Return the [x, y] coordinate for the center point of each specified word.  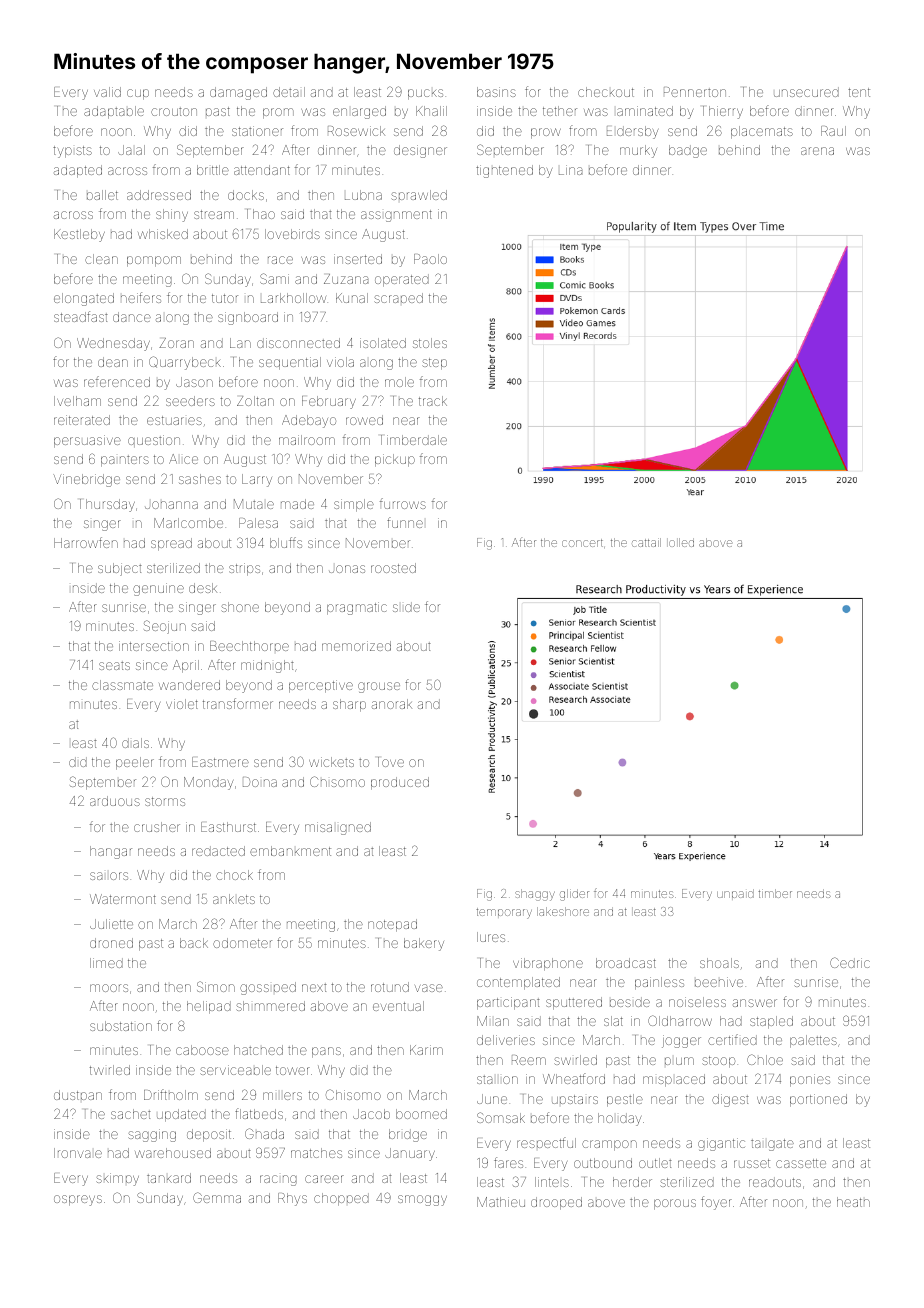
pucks [425, 94]
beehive [719, 982]
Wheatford [574, 1078]
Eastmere [220, 762]
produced [400, 783]
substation [121, 1026]
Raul [833, 131]
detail [289, 92]
